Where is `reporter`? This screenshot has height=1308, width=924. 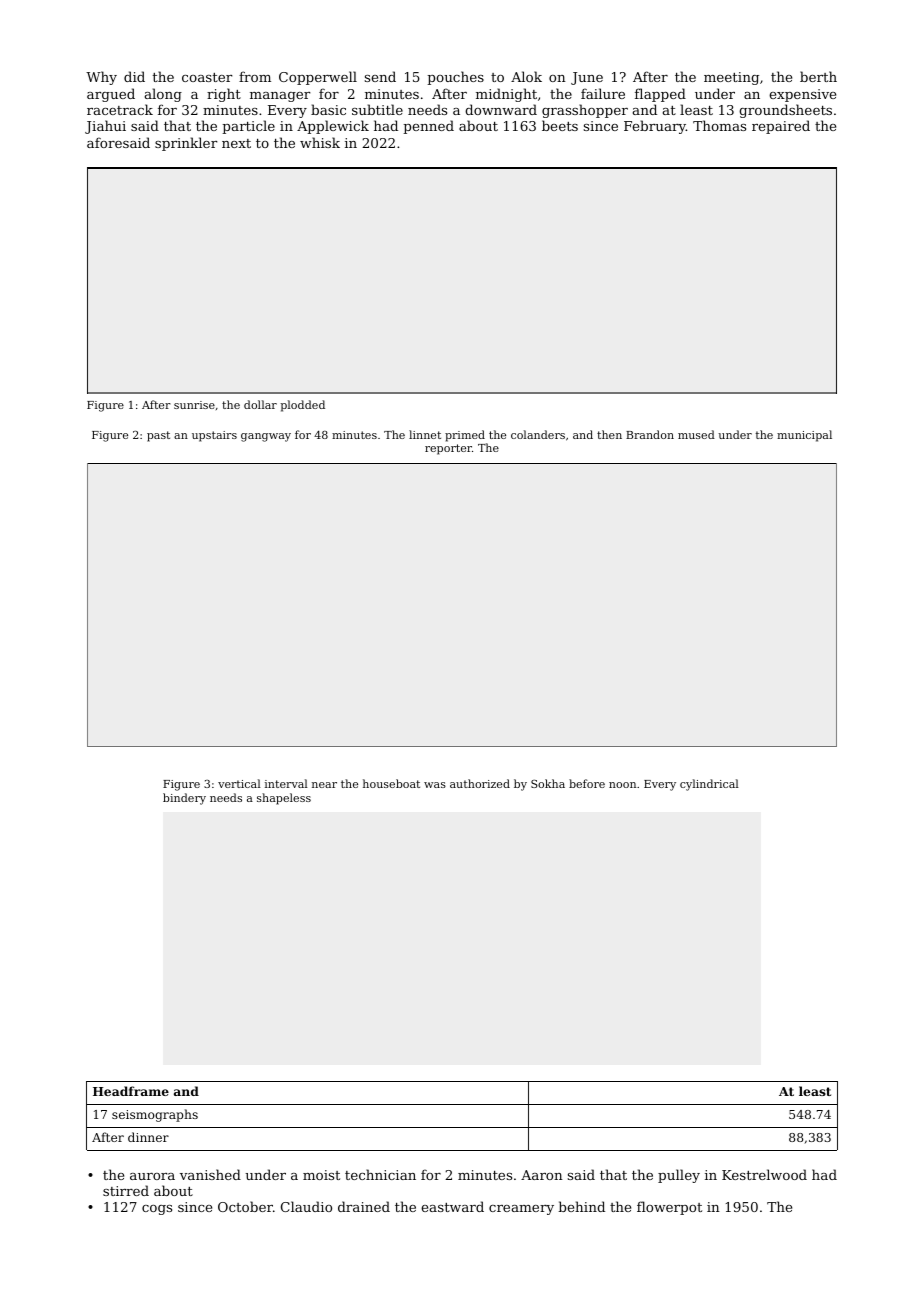
reporter is located at coordinates (448, 449).
